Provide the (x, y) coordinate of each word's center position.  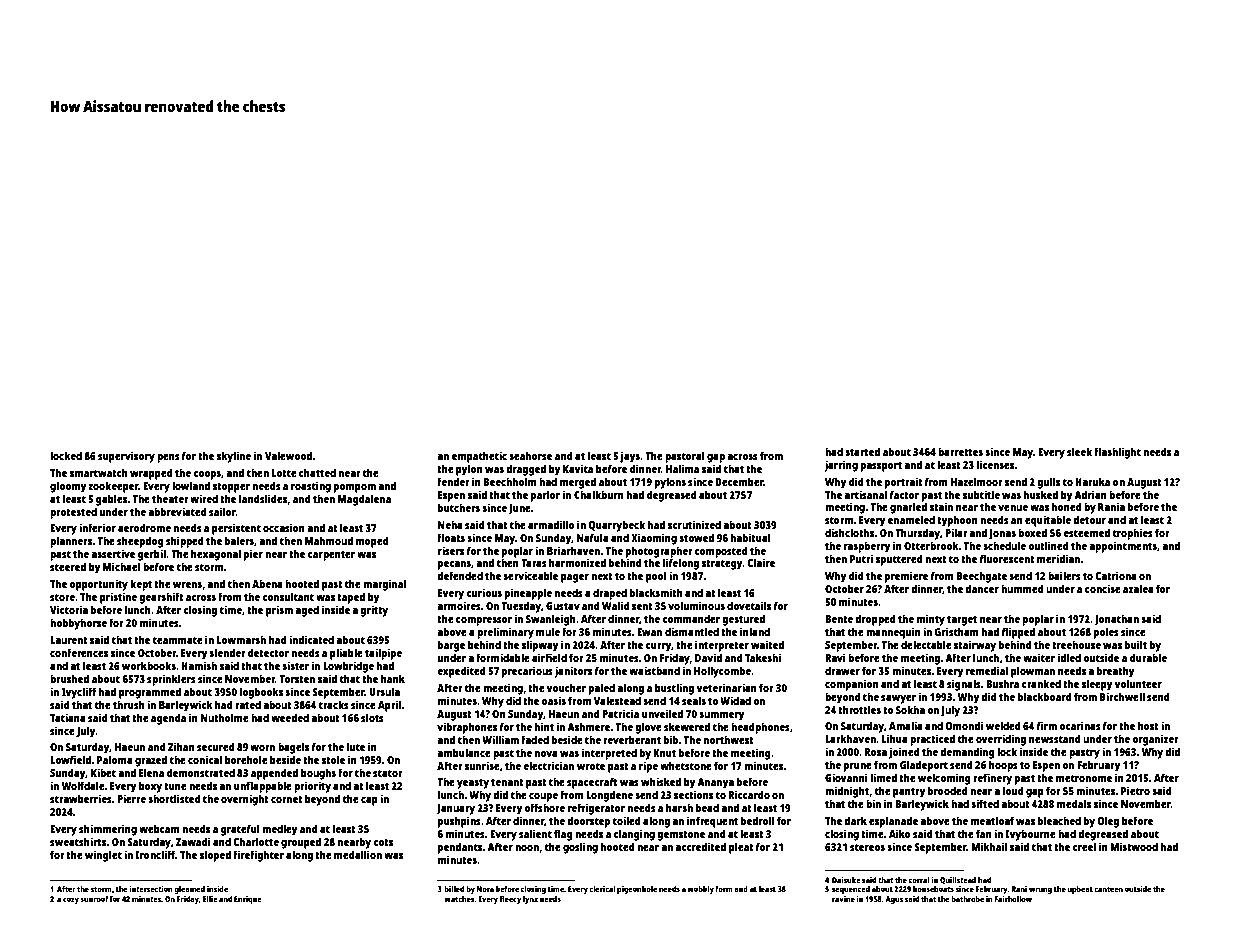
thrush (129, 704)
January (455, 809)
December (739, 481)
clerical (602, 889)
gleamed (189, 890)
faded (535, 739)
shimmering (108, 830)
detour (1089, 519)
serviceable (530, 575)
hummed (1022, 588)
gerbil (152, 555)
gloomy (68, 487)
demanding (967, 753)
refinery (992, 779)
